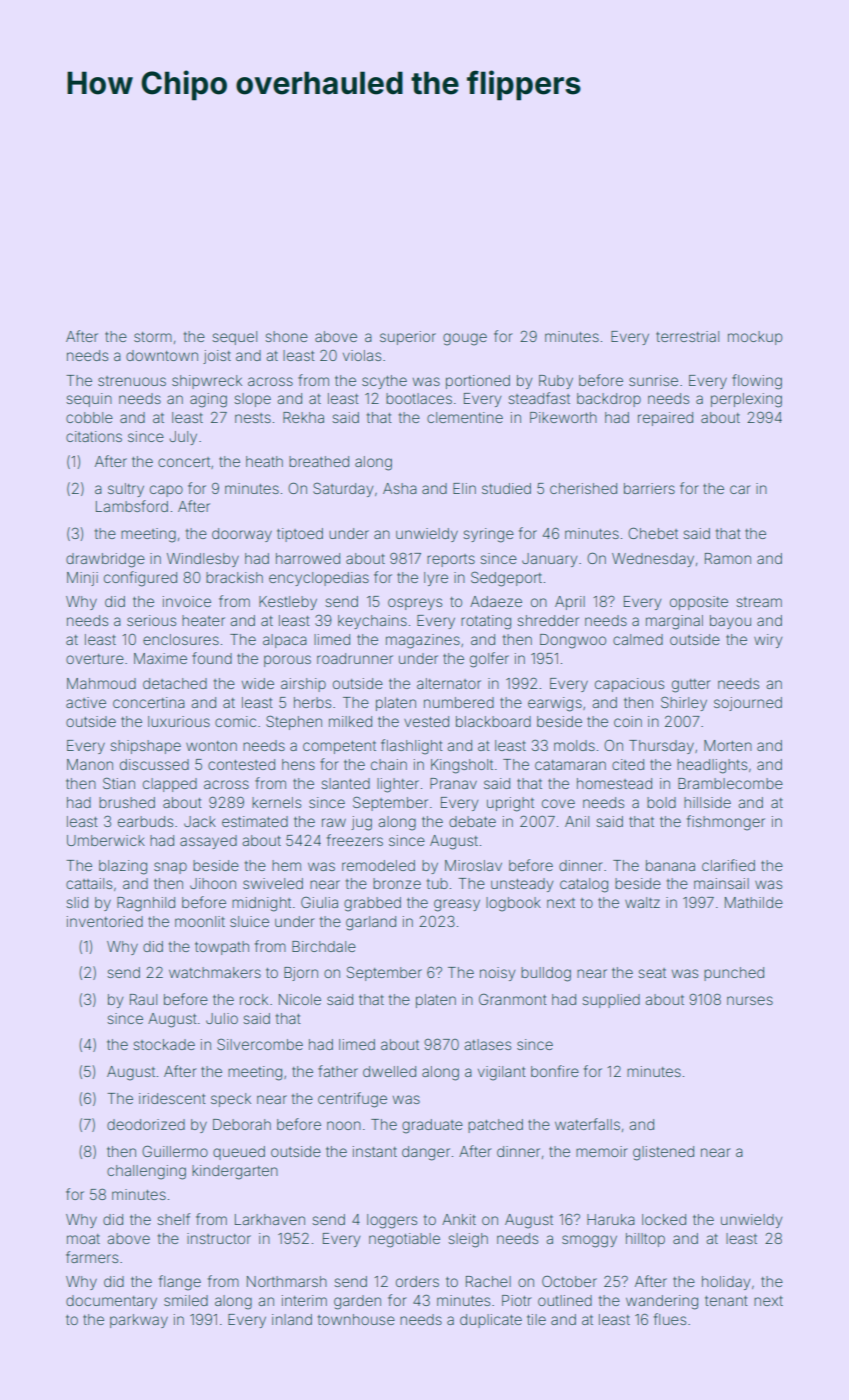 This page has height=1400, width=849. Describe the element at coordinates (757, 382) in the page. I see `flowing` at that location.
